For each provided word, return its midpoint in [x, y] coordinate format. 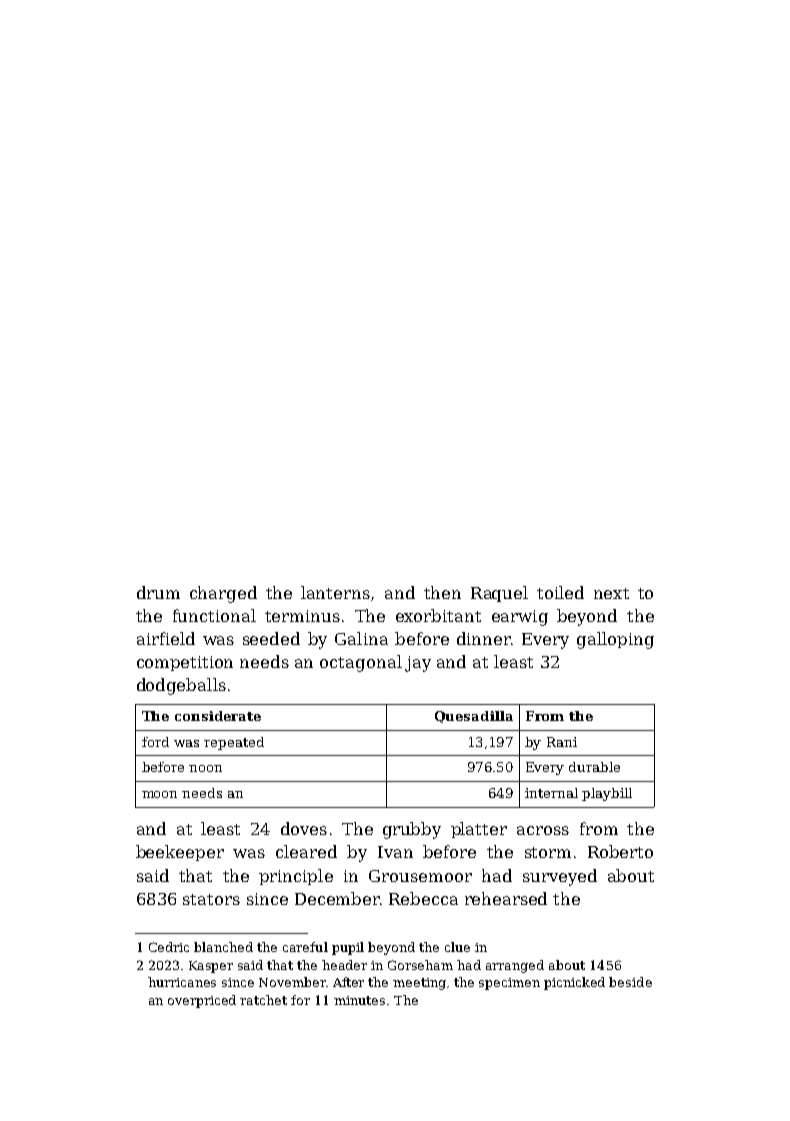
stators [211, 899]
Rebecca [423, 898]
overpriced [202, 1001]
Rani [562, 742]
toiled [560, 592]
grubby [412, 830]
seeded [271, 638]
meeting [419, 984]
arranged [515, 966]
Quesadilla [474, 717]
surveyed [560, 877]
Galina [361, 638]
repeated [234, 743]
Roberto [620, 851]
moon [159, 794]
